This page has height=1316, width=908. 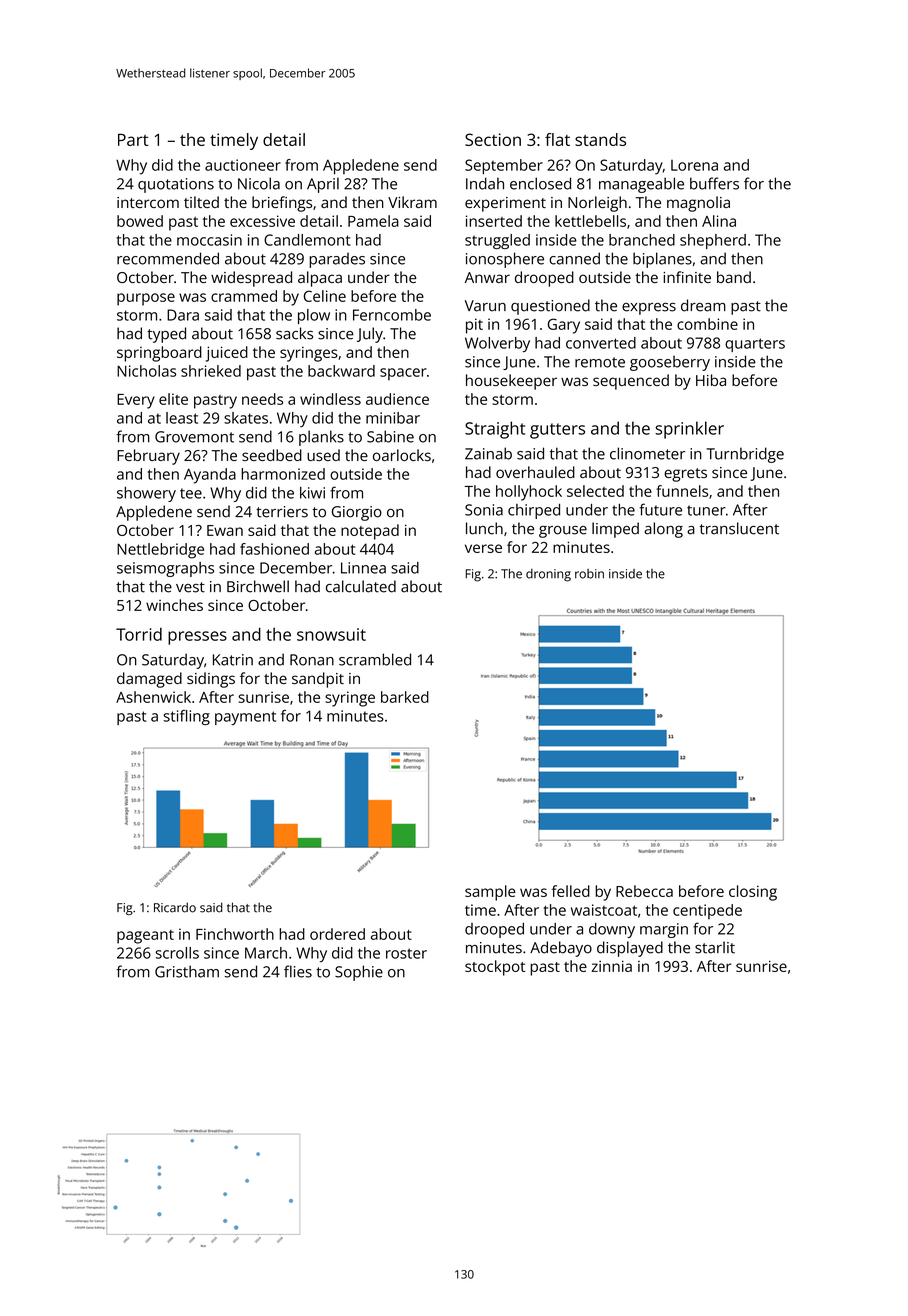 I want to click on Ewan, so click(x=225, y=530).
